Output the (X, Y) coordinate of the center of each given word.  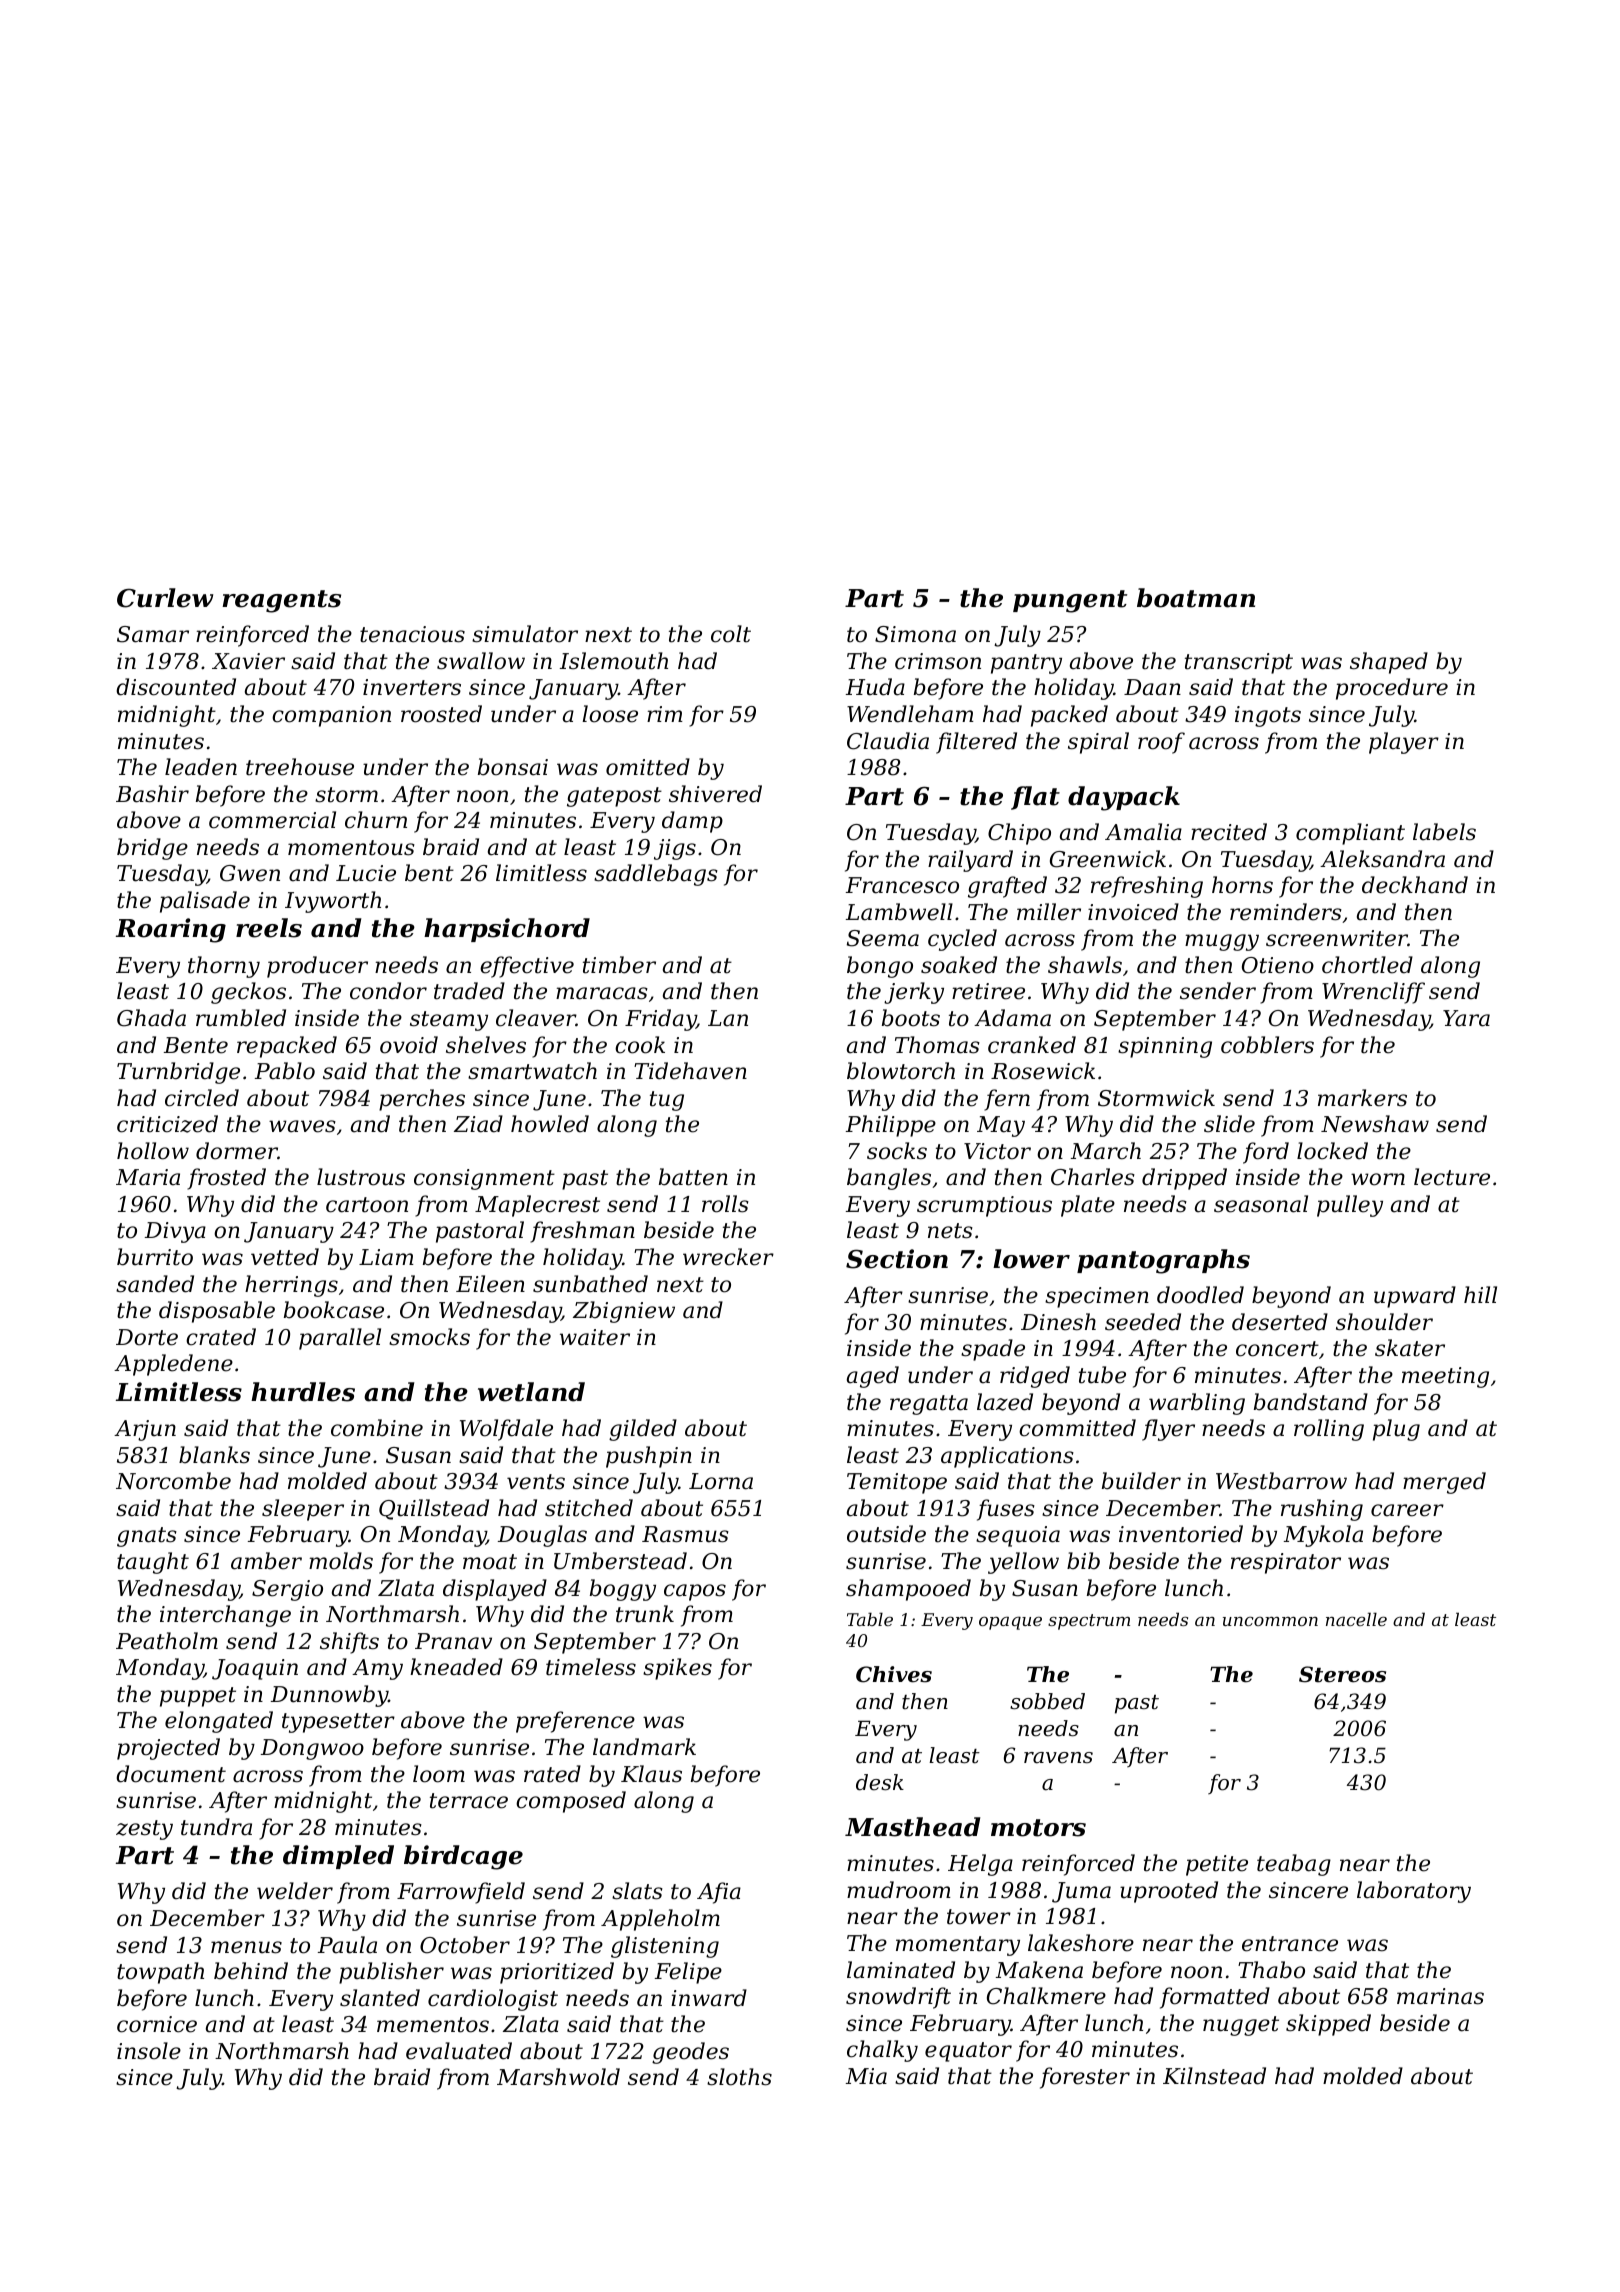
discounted (176, 687)
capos (695, 1592)
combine (377, 1428)
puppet (198, 1697)
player (1404, 743)
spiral (1098, 743)
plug (1396, 1430)
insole (149, 2051)
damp (692, 822)
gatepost (614, 797)
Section (897, 1259)
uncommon (1270, 1621)
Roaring (171, 930)
